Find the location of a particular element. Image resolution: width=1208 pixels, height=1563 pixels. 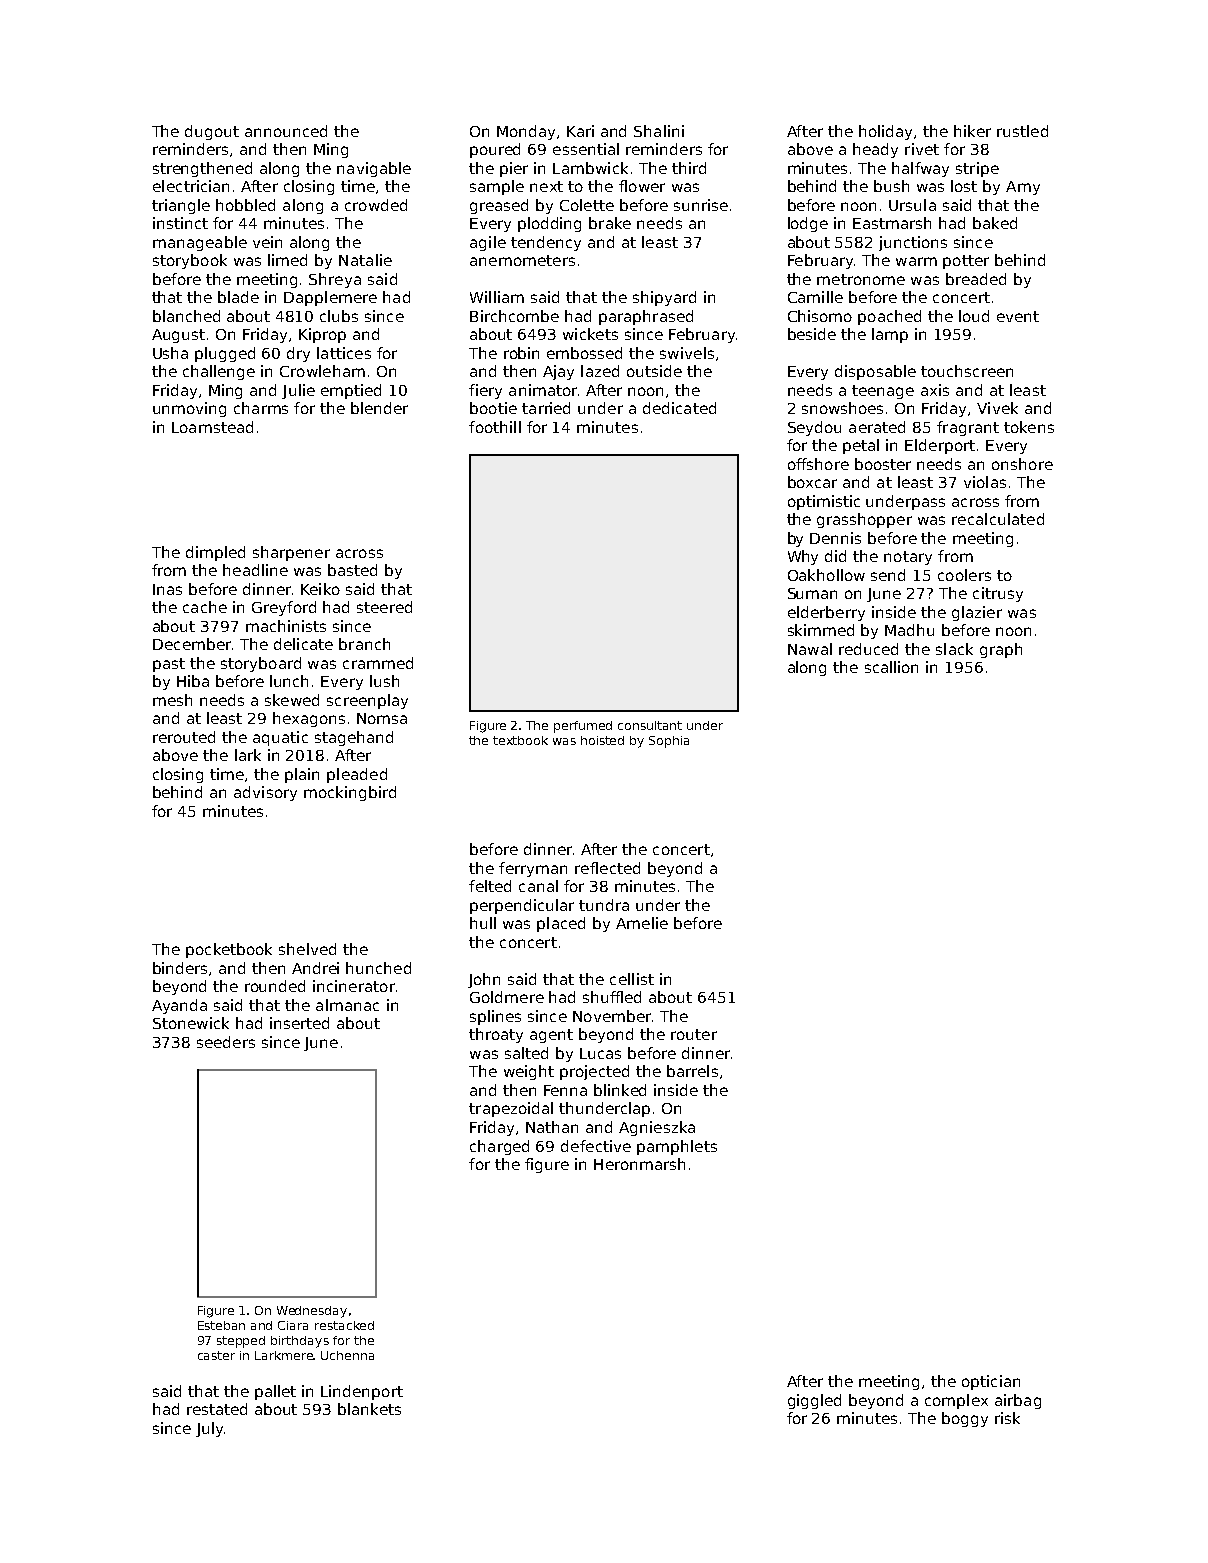

announced is located at coordinates (286, 131).
